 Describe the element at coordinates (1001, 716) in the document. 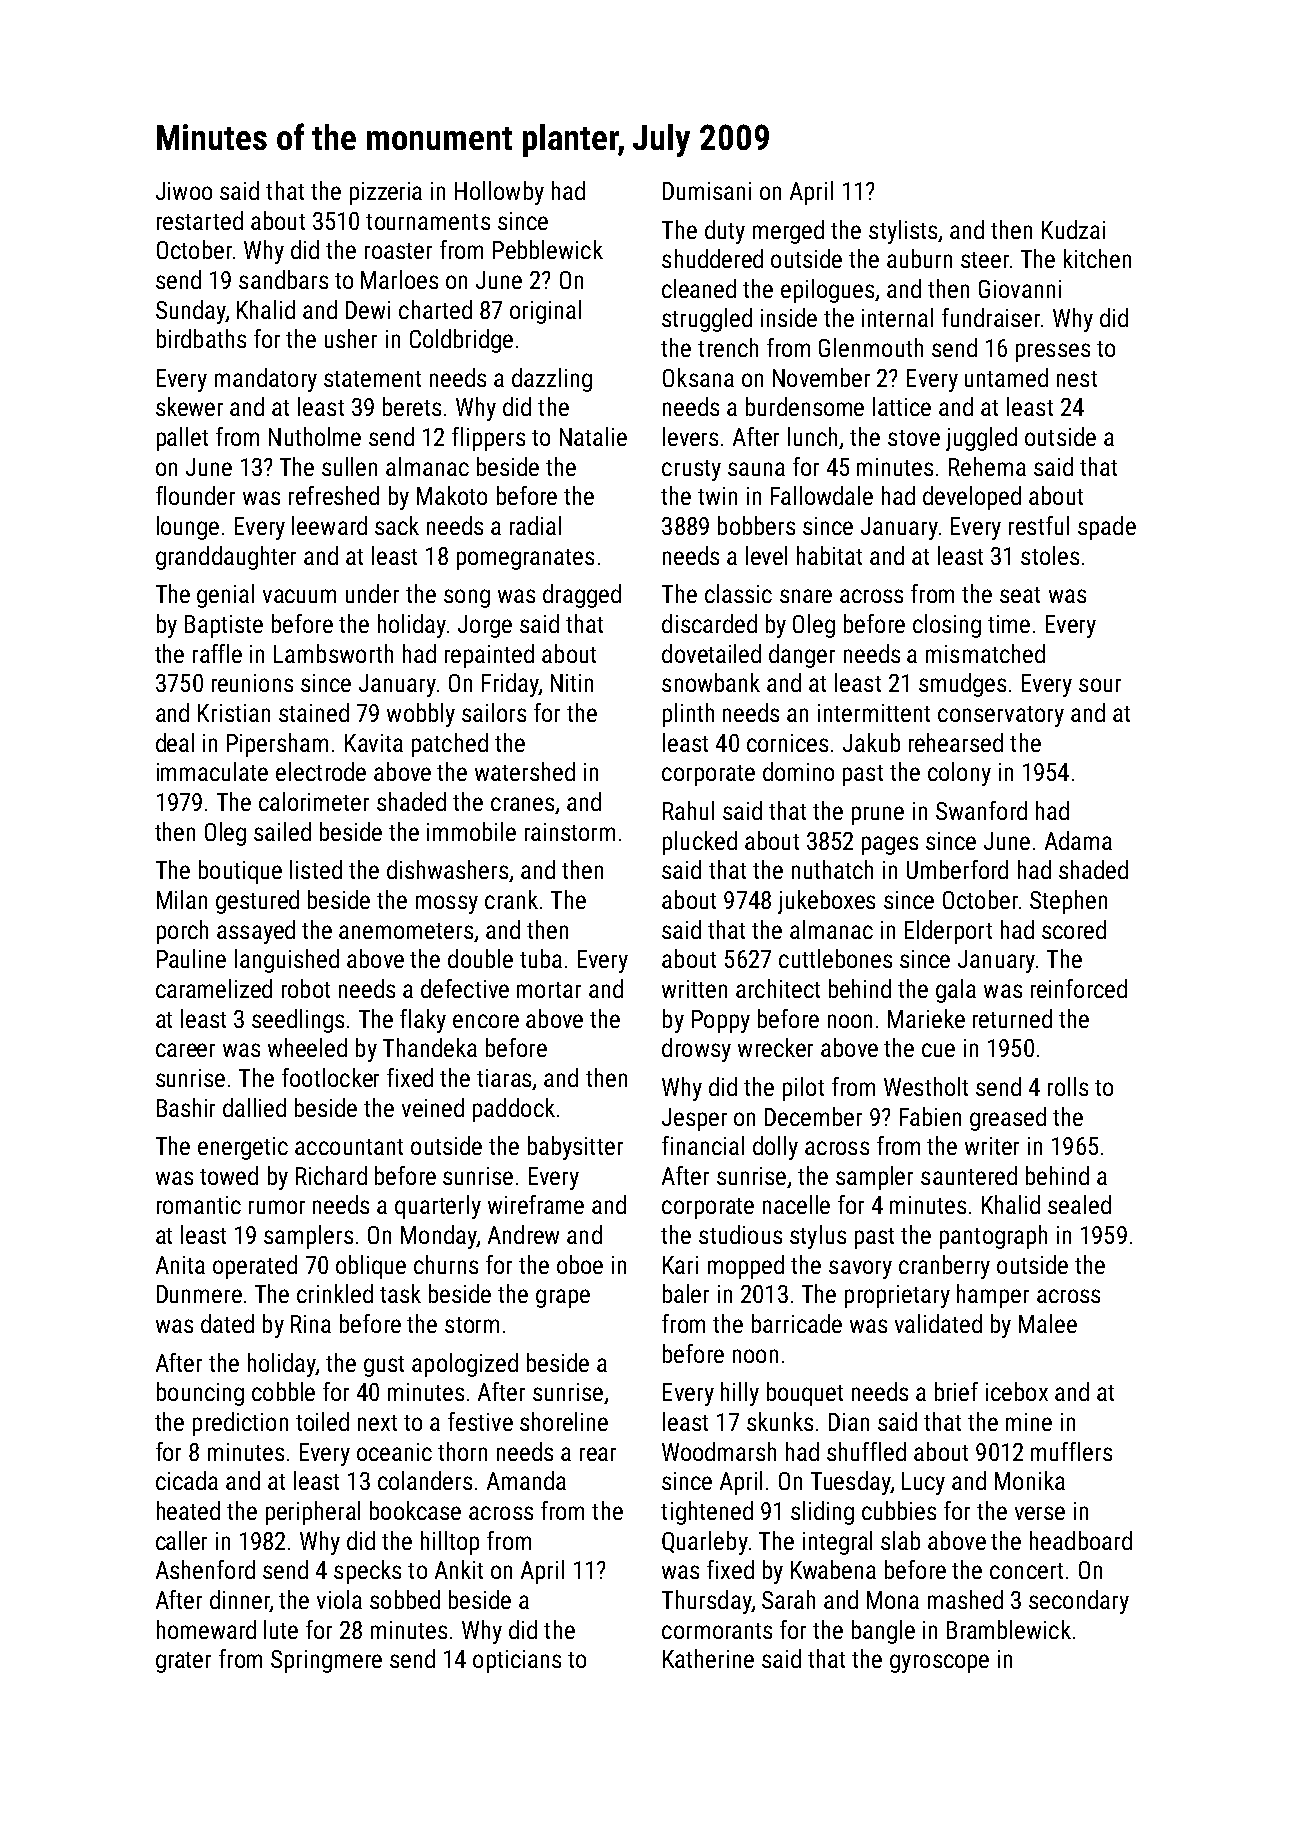

I see `conservatory` at that location.
